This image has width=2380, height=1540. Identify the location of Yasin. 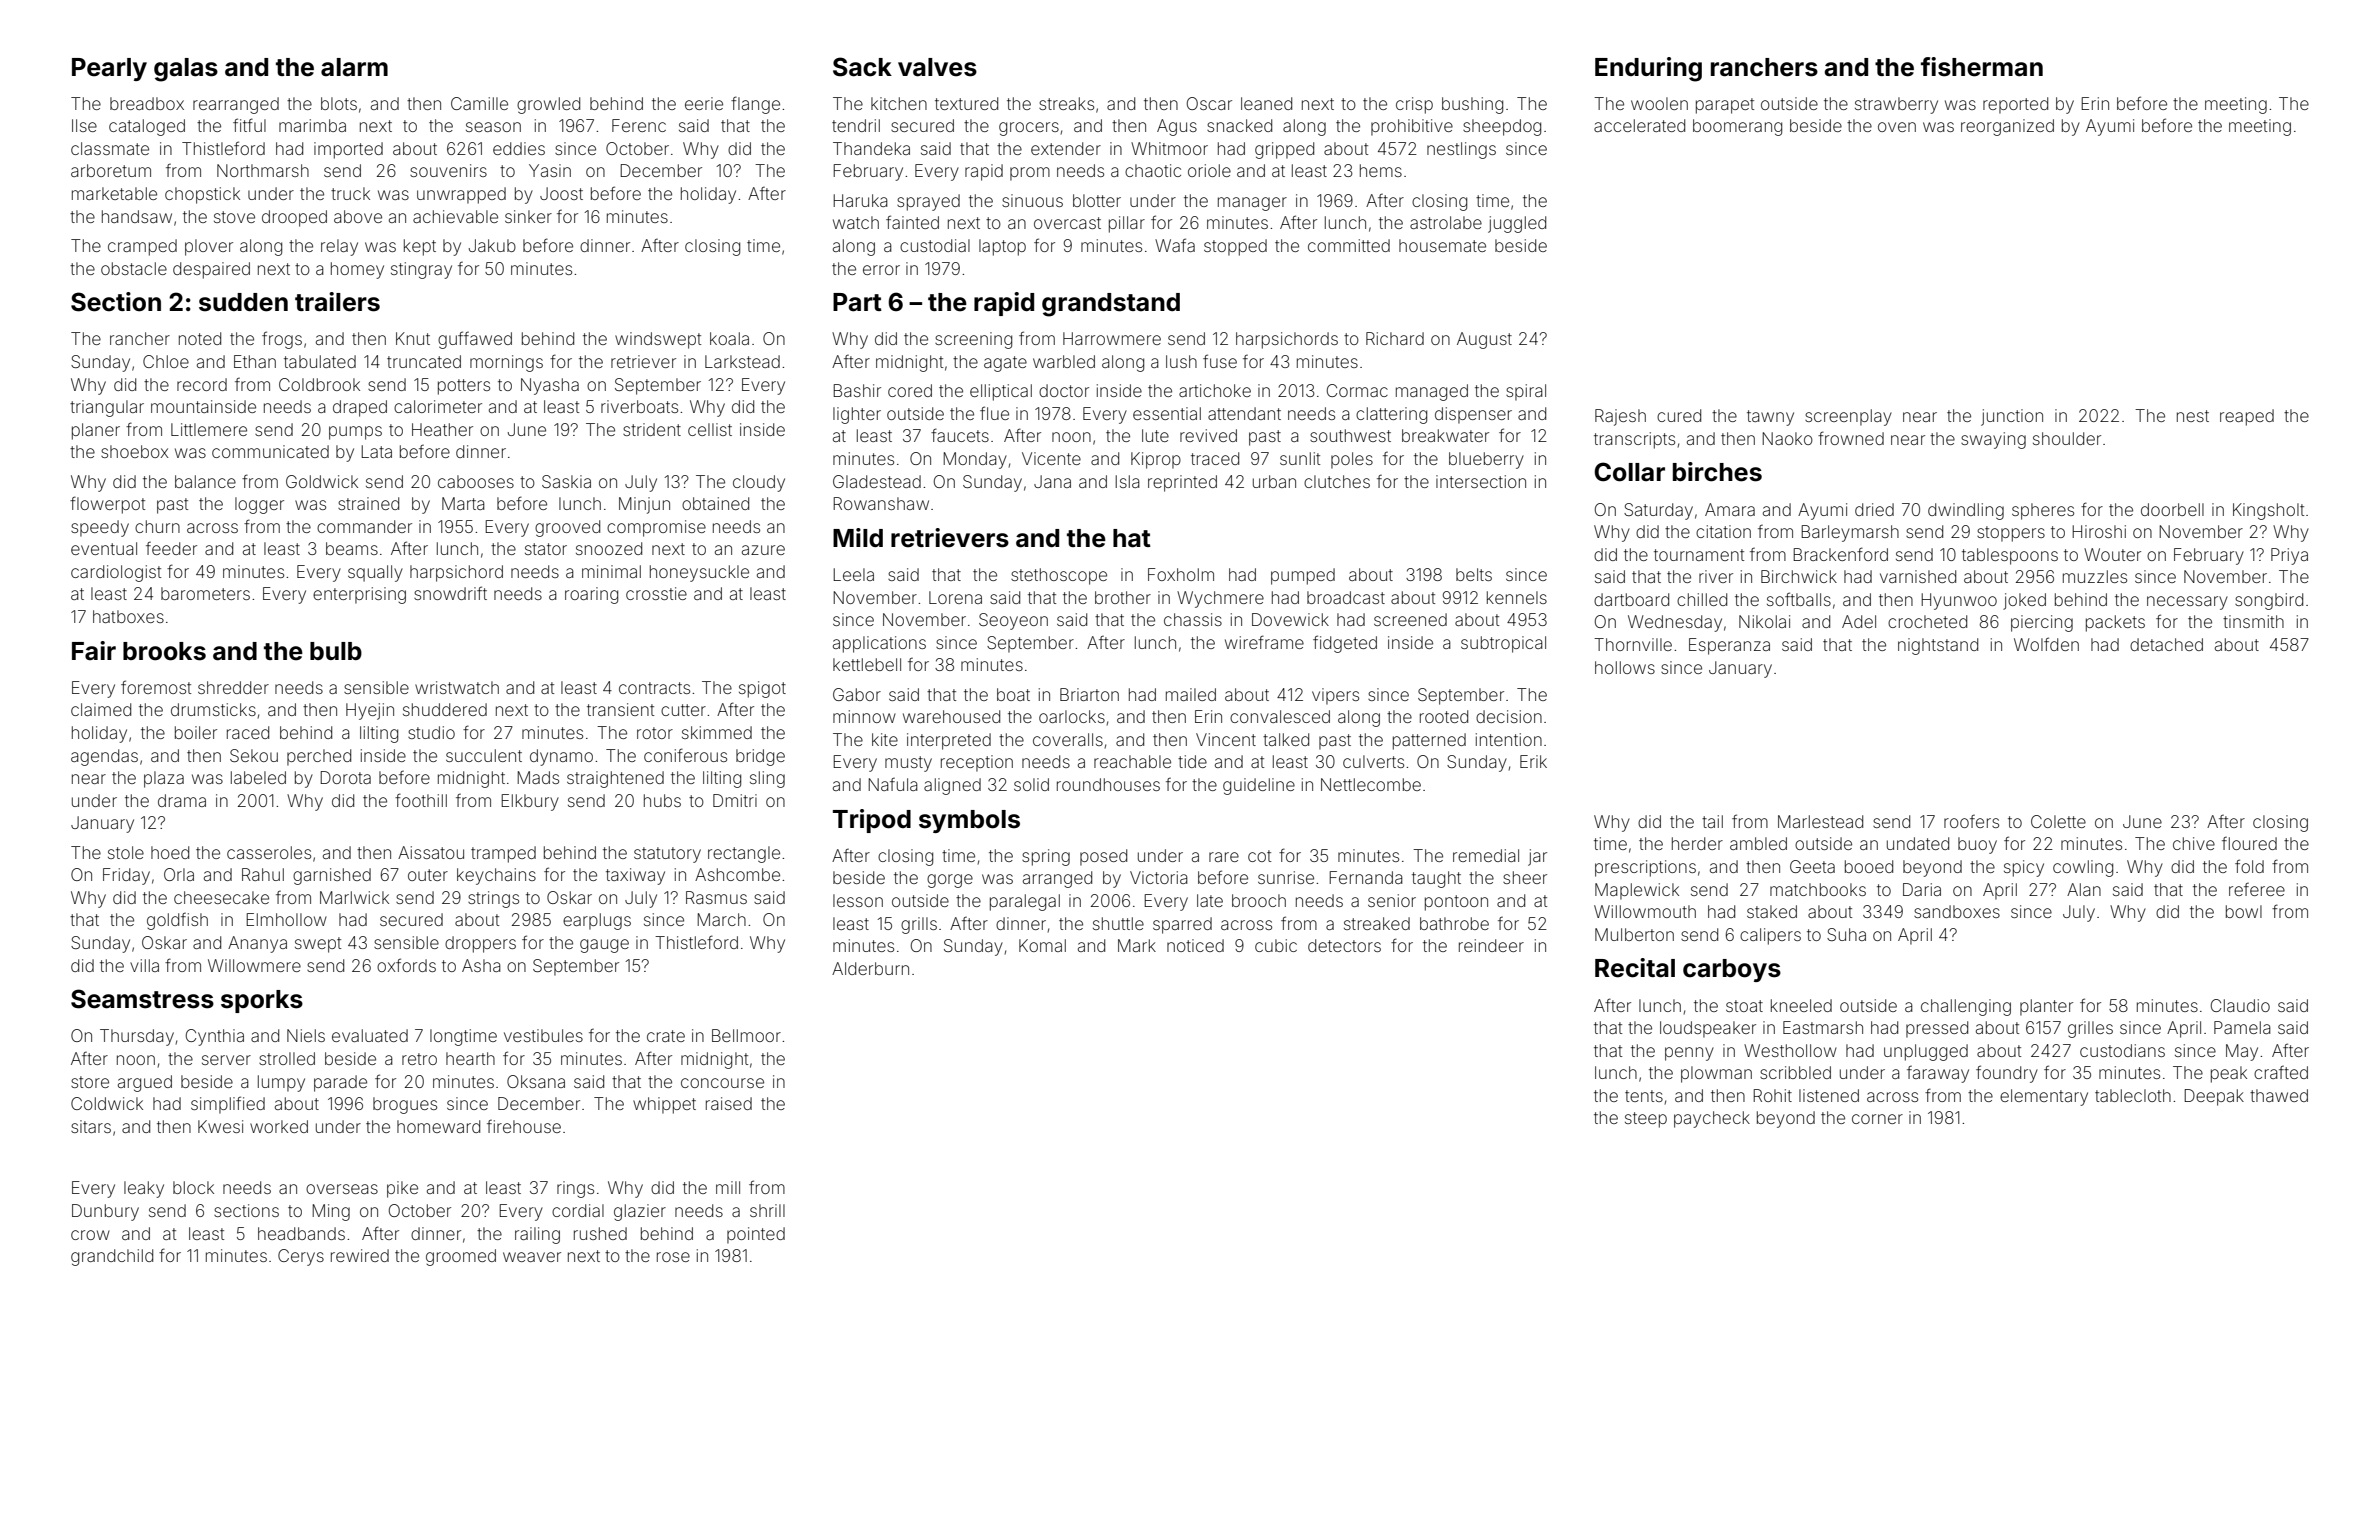
(550, 170).
